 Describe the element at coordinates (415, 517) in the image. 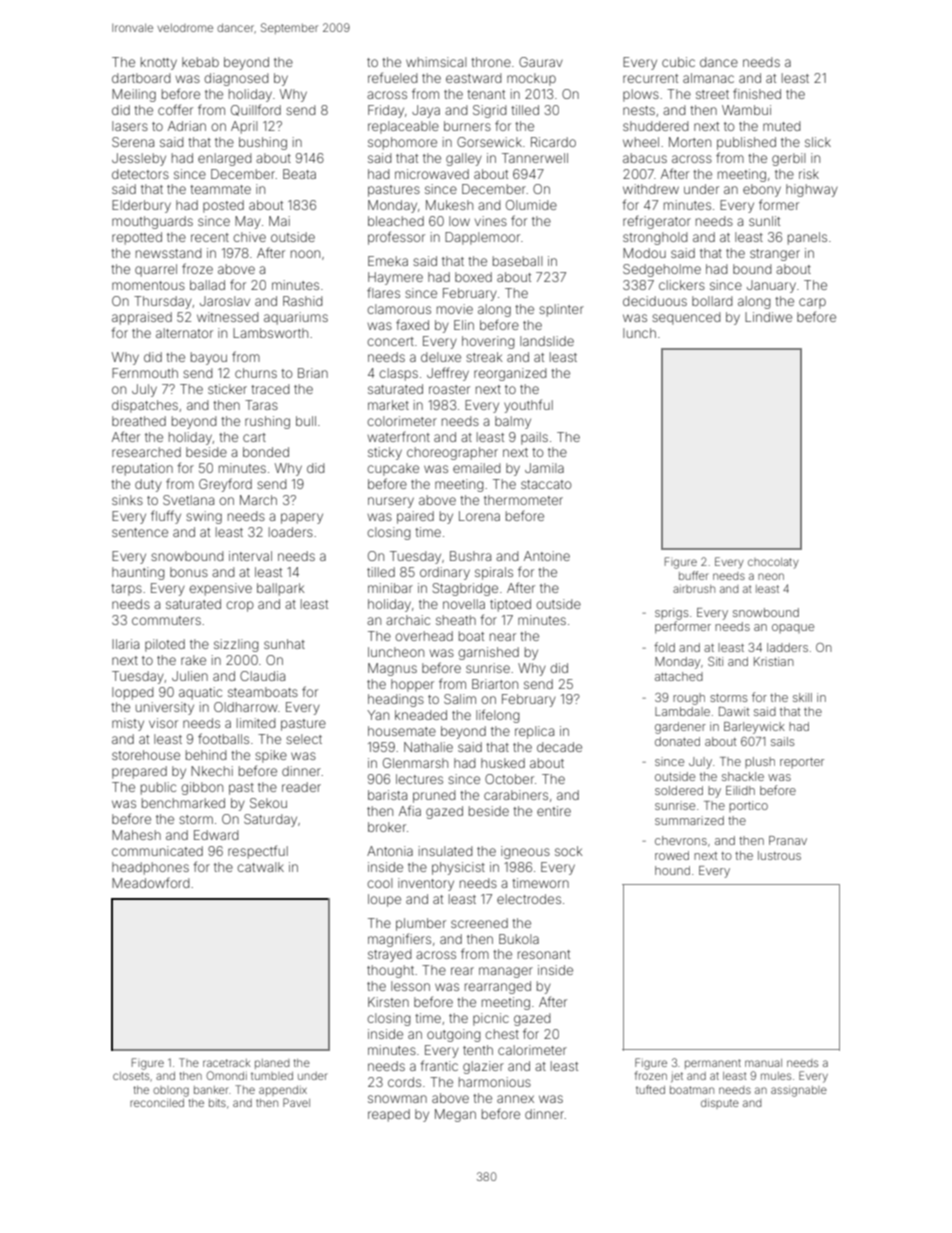

I see `paired` at that location.
